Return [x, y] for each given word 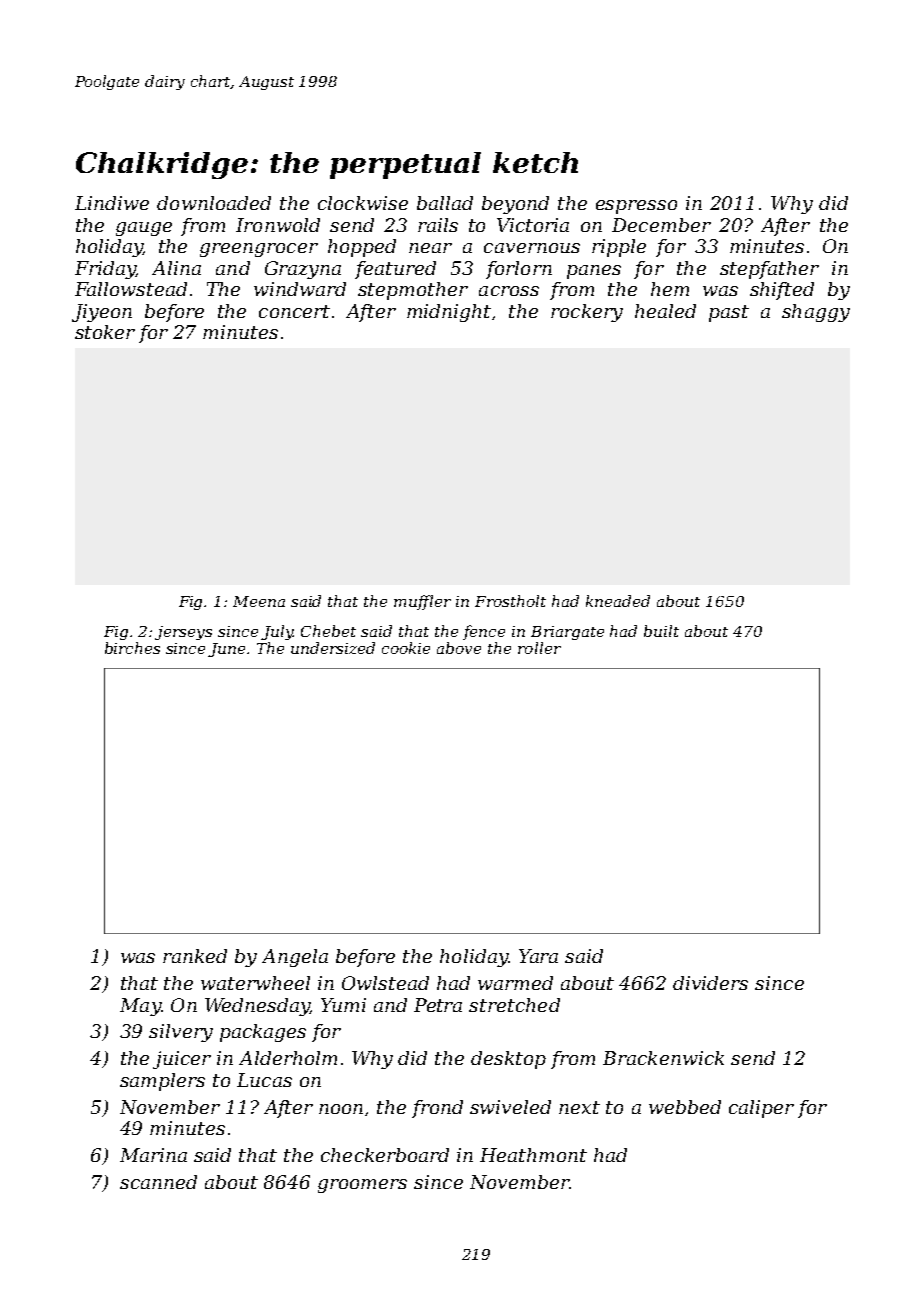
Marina [153, 1155]
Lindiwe [112, 203]
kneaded [618, 601]
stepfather [769, 270]
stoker [105, 332]
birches [132, 648]
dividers [710, 983]
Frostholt [510, 601]
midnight [449, 313]
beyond [515, 205]
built [661, 631]
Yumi [343, 1005]
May [140, 1007]
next [579, 1107]
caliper [761, 1109]
